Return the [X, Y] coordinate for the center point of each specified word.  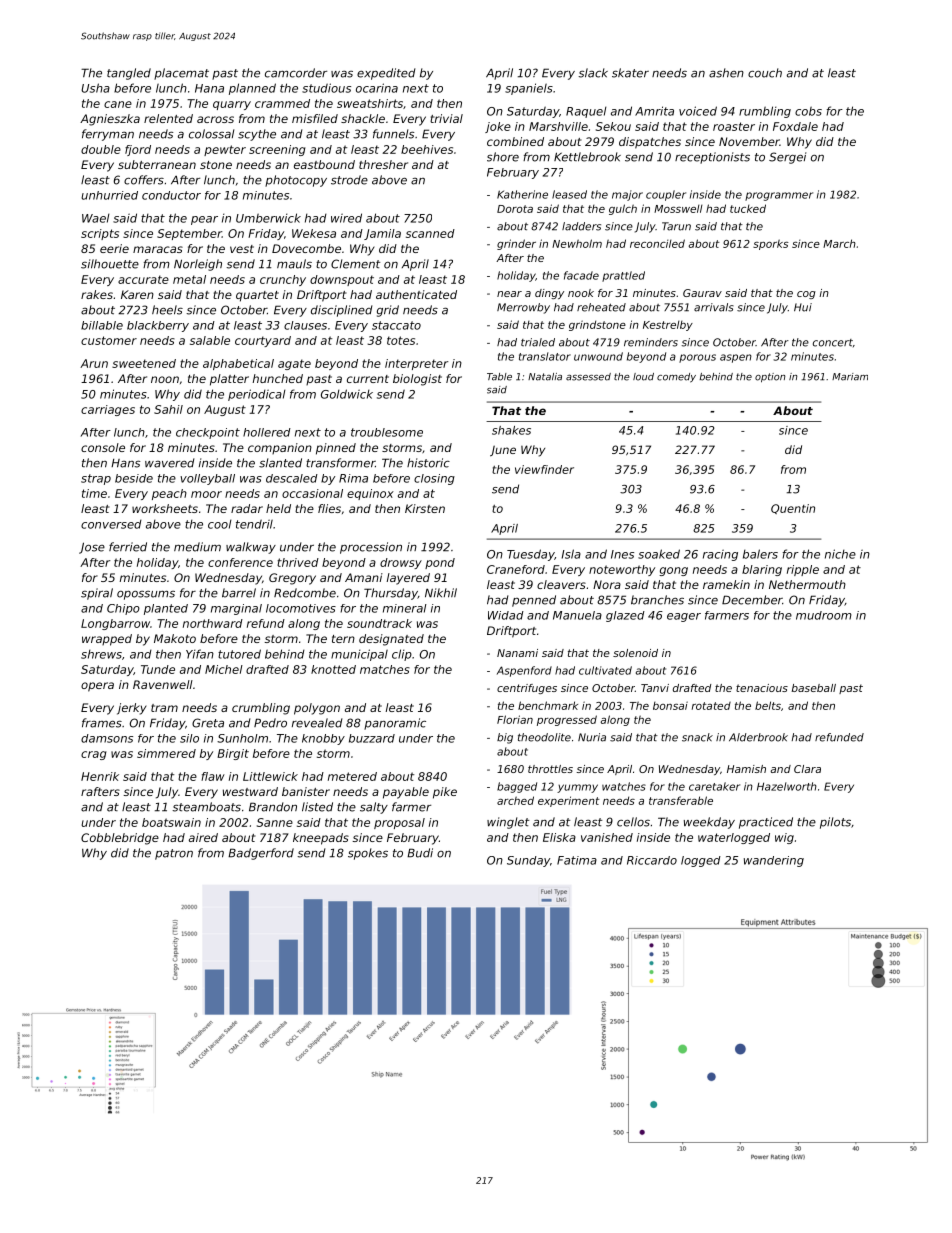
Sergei [787, 158]
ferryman [108, 135]
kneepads [321, 839]
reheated [601, 307]
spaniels [529, 89]
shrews [101, 654]
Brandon [273, 807]
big [505, 738]
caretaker [714, 786]
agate [294, 364]
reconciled [657, 243]
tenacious [762, 688]
